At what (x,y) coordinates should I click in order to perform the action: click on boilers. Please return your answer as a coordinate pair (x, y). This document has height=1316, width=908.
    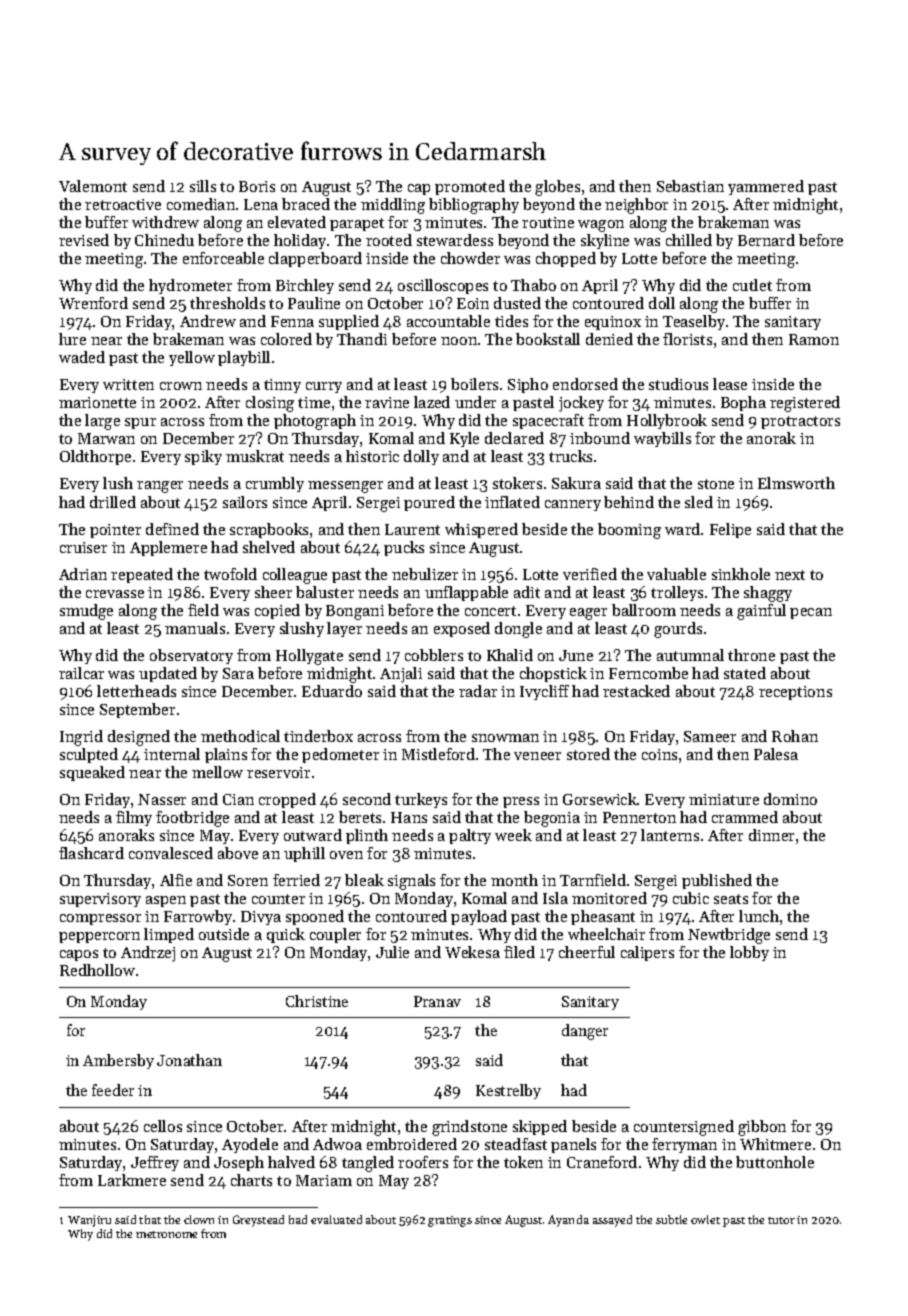
    Looking at the image, I should click on (474, 384).
